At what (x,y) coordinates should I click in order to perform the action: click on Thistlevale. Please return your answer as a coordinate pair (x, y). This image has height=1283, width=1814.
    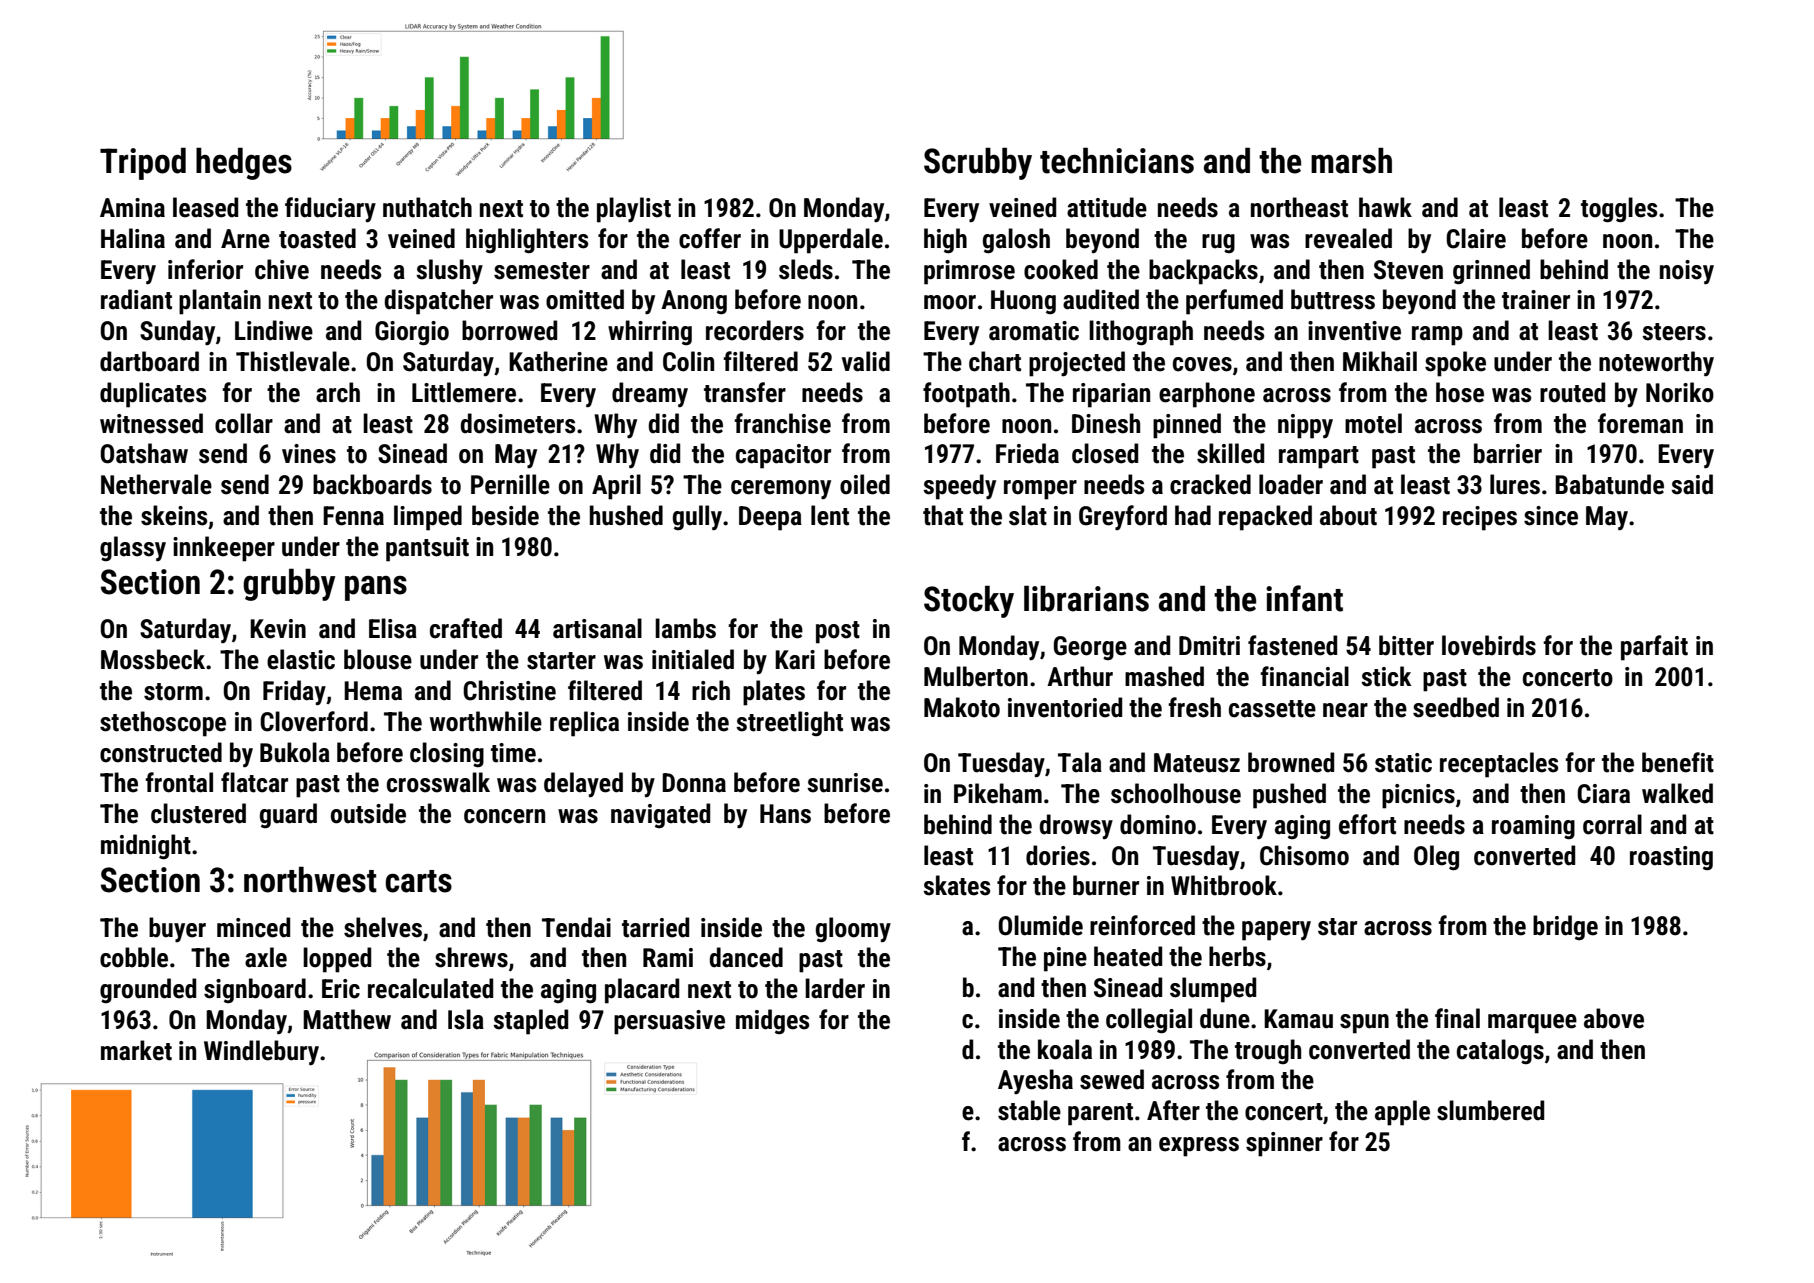
    Looking at the image, I should click on (293, 361).
